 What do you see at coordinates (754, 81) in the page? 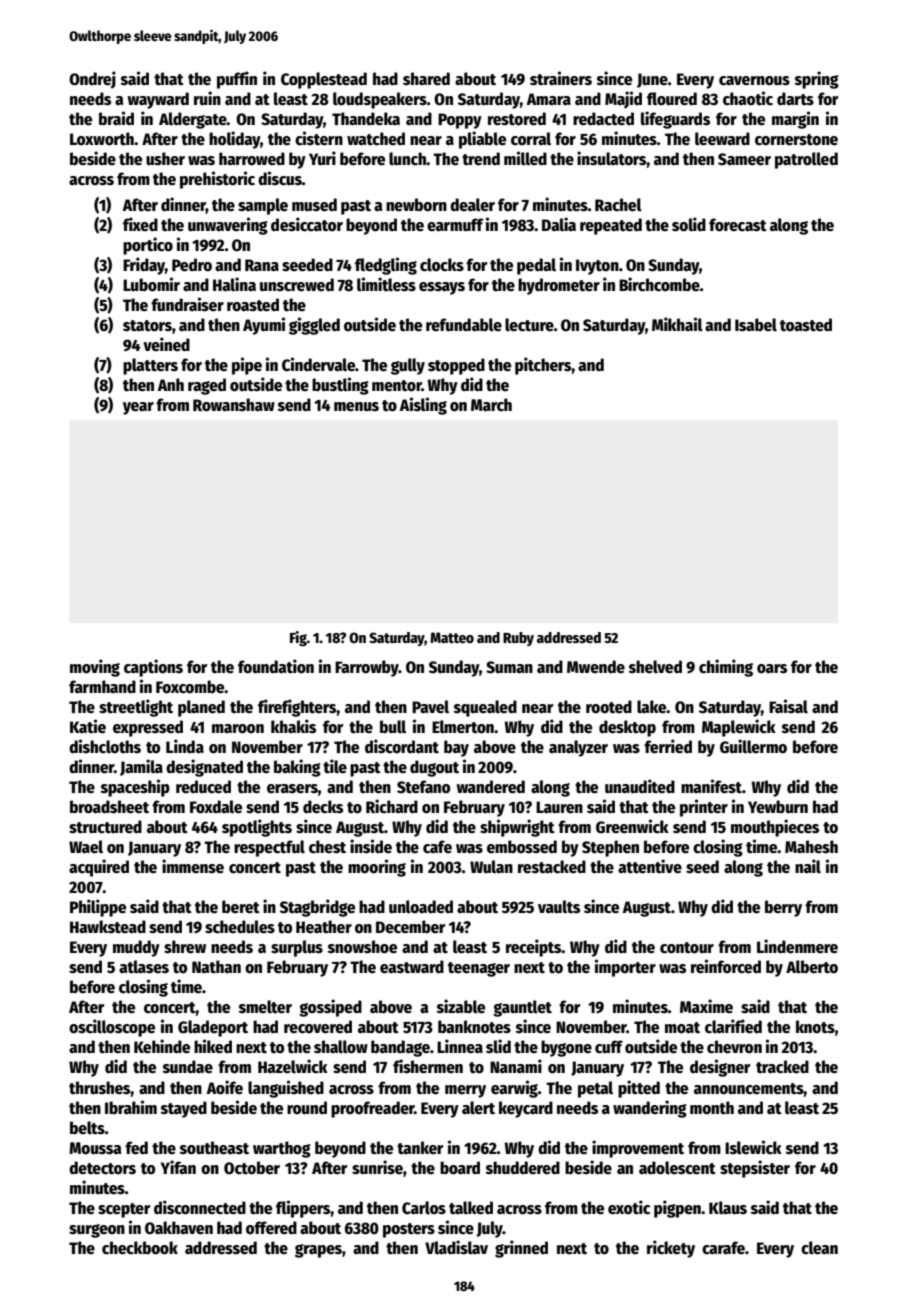
I see `cavernous` at bounding box center [754, 81].
